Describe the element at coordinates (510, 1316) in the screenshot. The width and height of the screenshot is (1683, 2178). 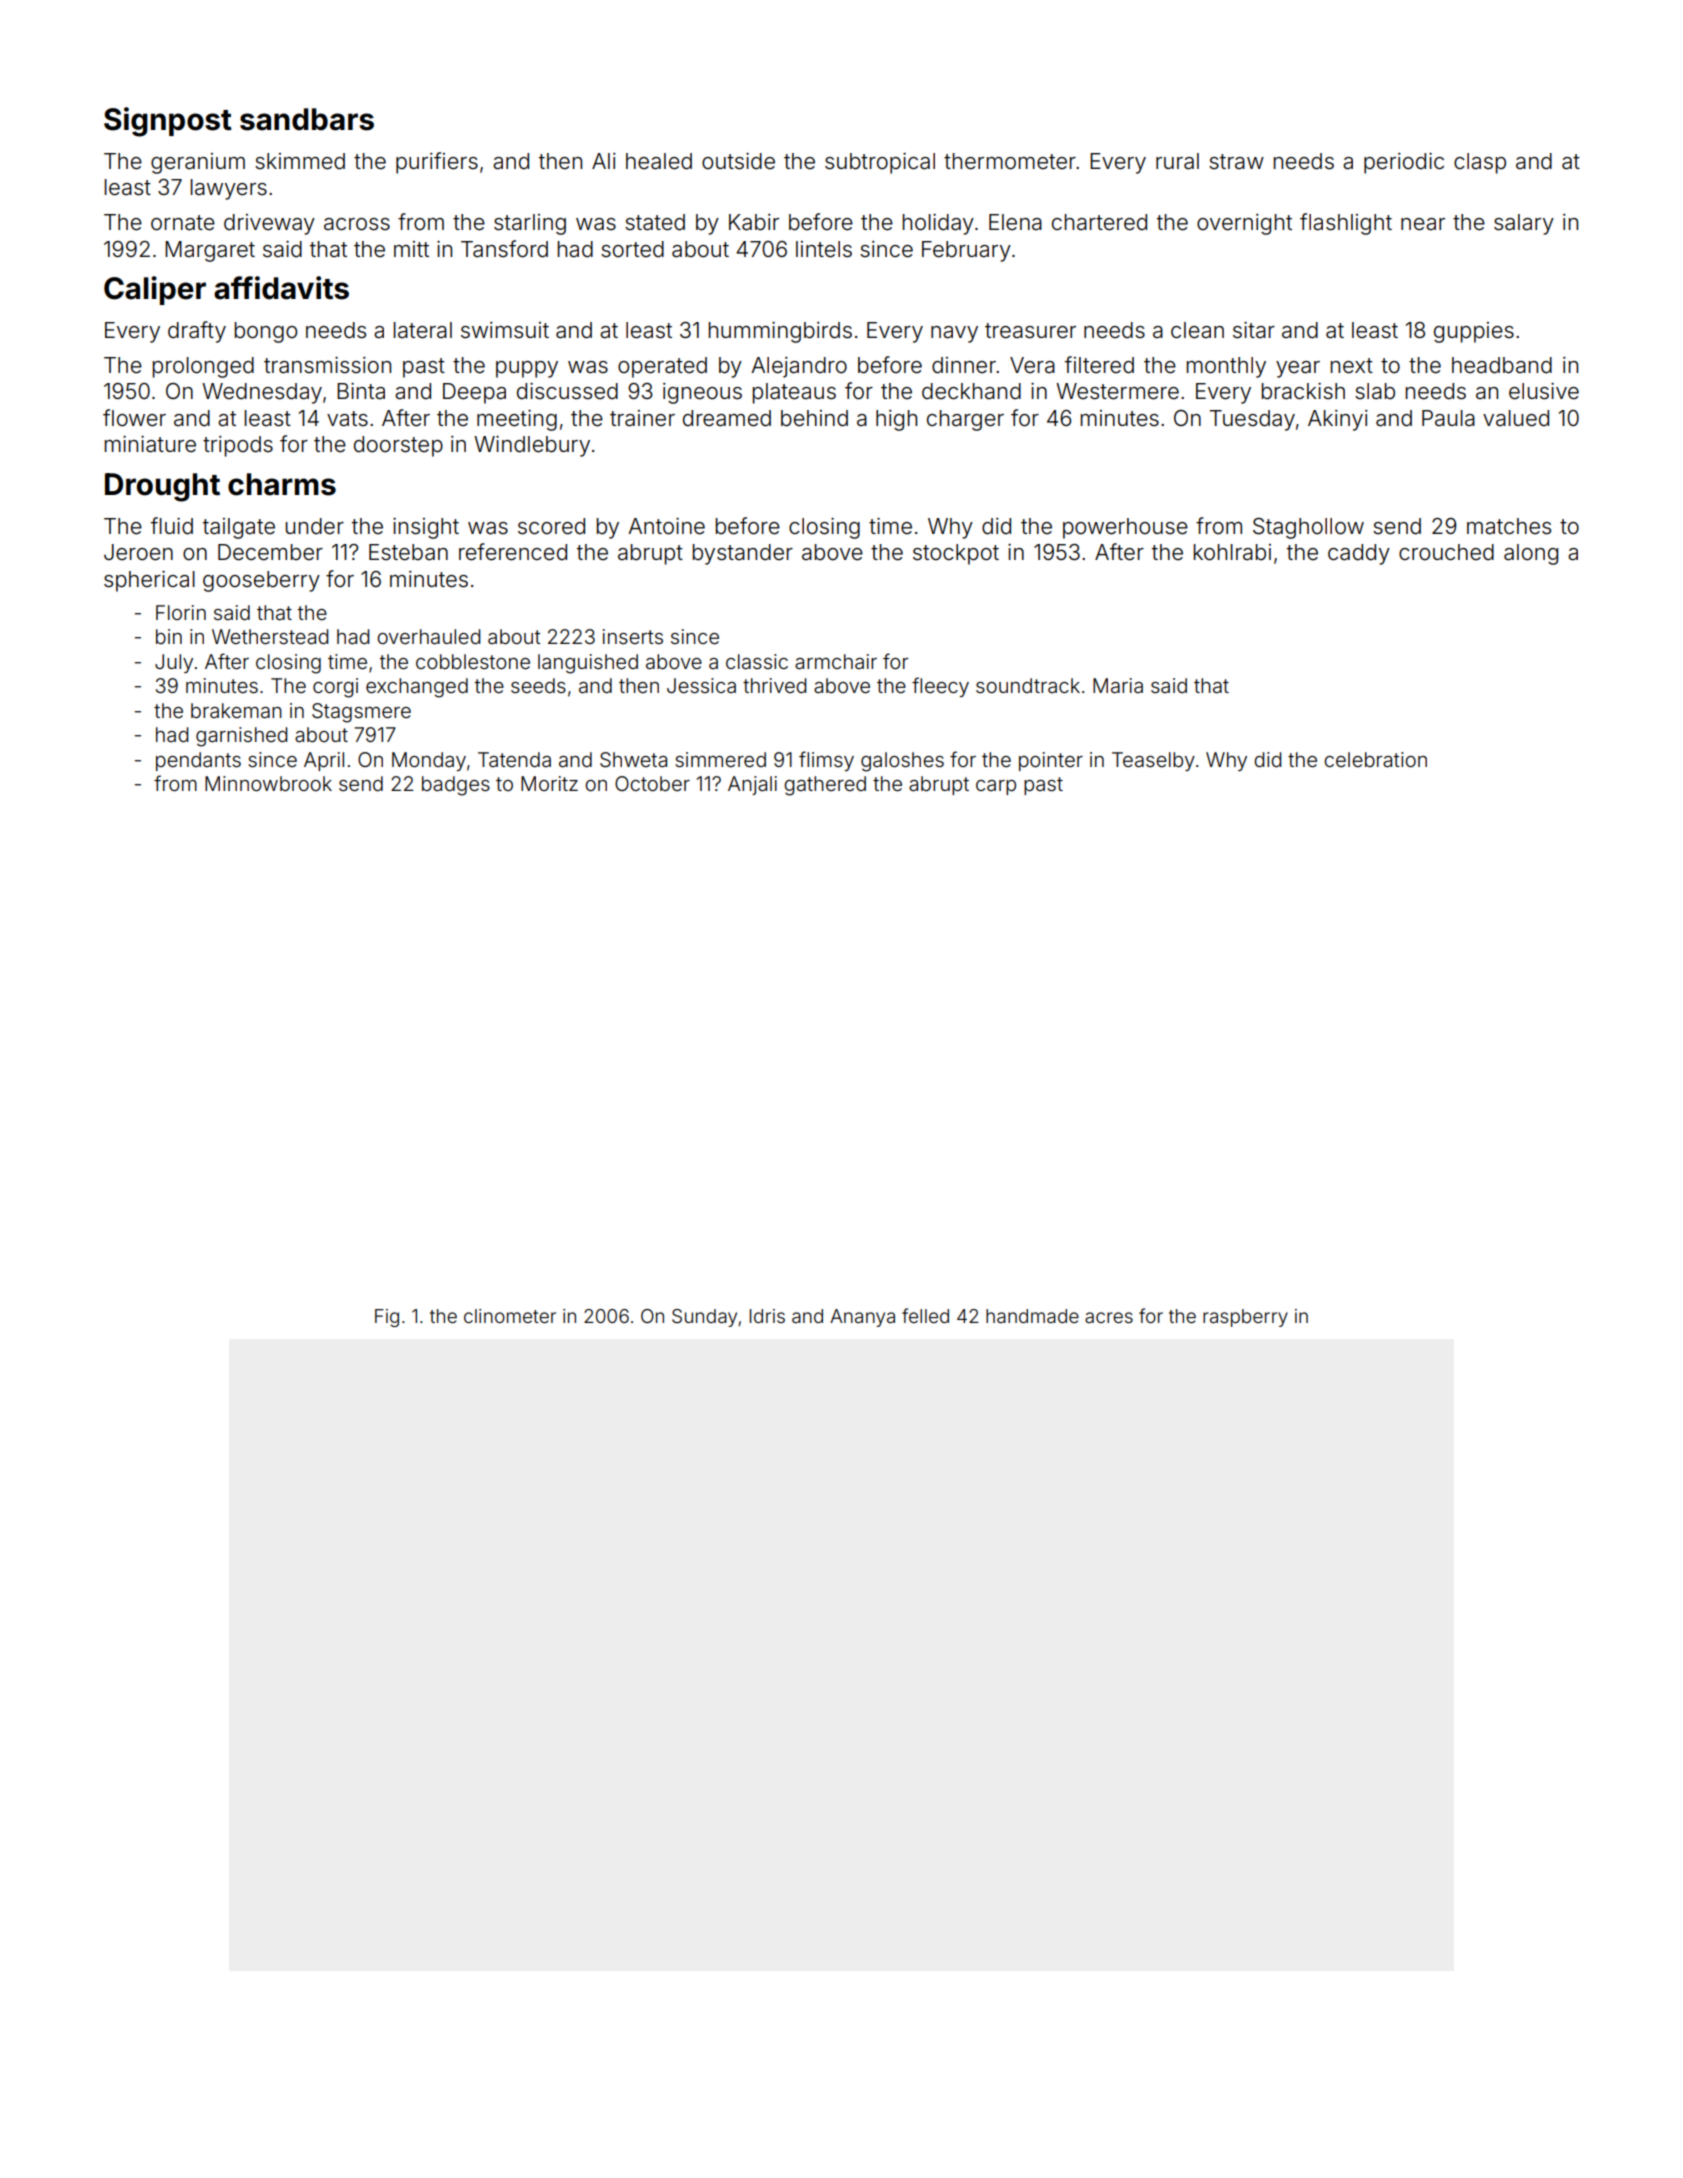
I see `clinometer` at that location.
